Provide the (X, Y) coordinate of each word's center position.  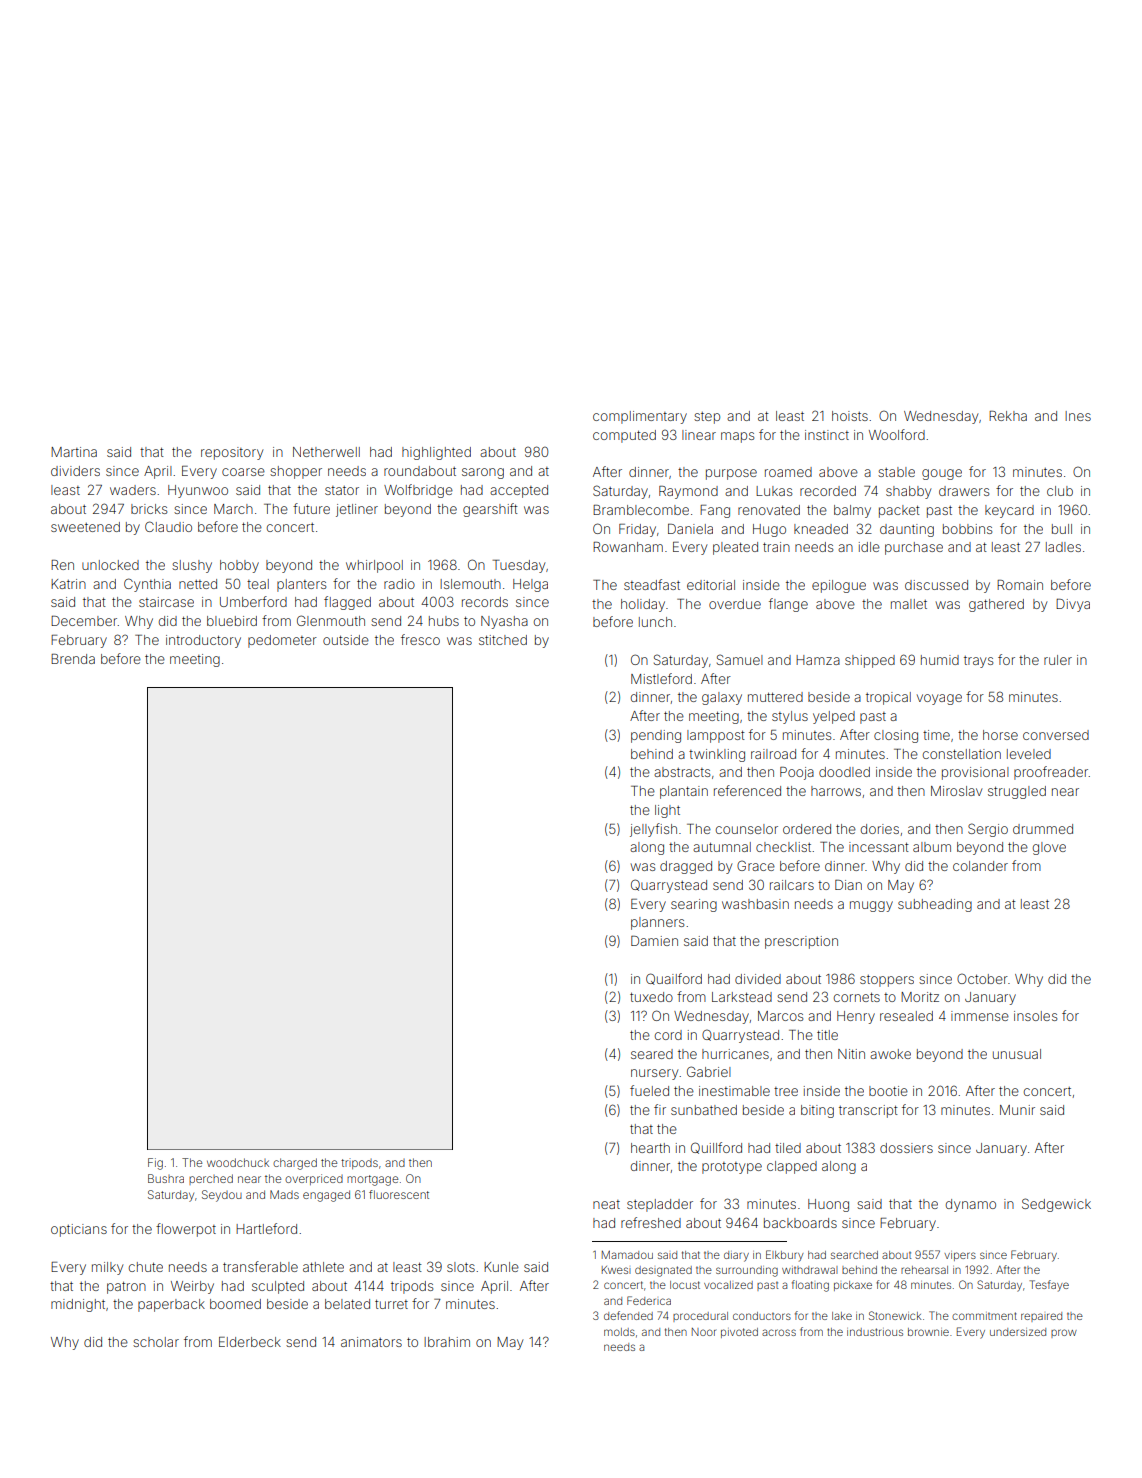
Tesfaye (1049, 1286)
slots (461, 1267)
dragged (686, 867)
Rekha (1008, 416)
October (982, 978)
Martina (74, 452)
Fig (155, 1164)
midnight (78, 1305)
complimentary (640, 417)
